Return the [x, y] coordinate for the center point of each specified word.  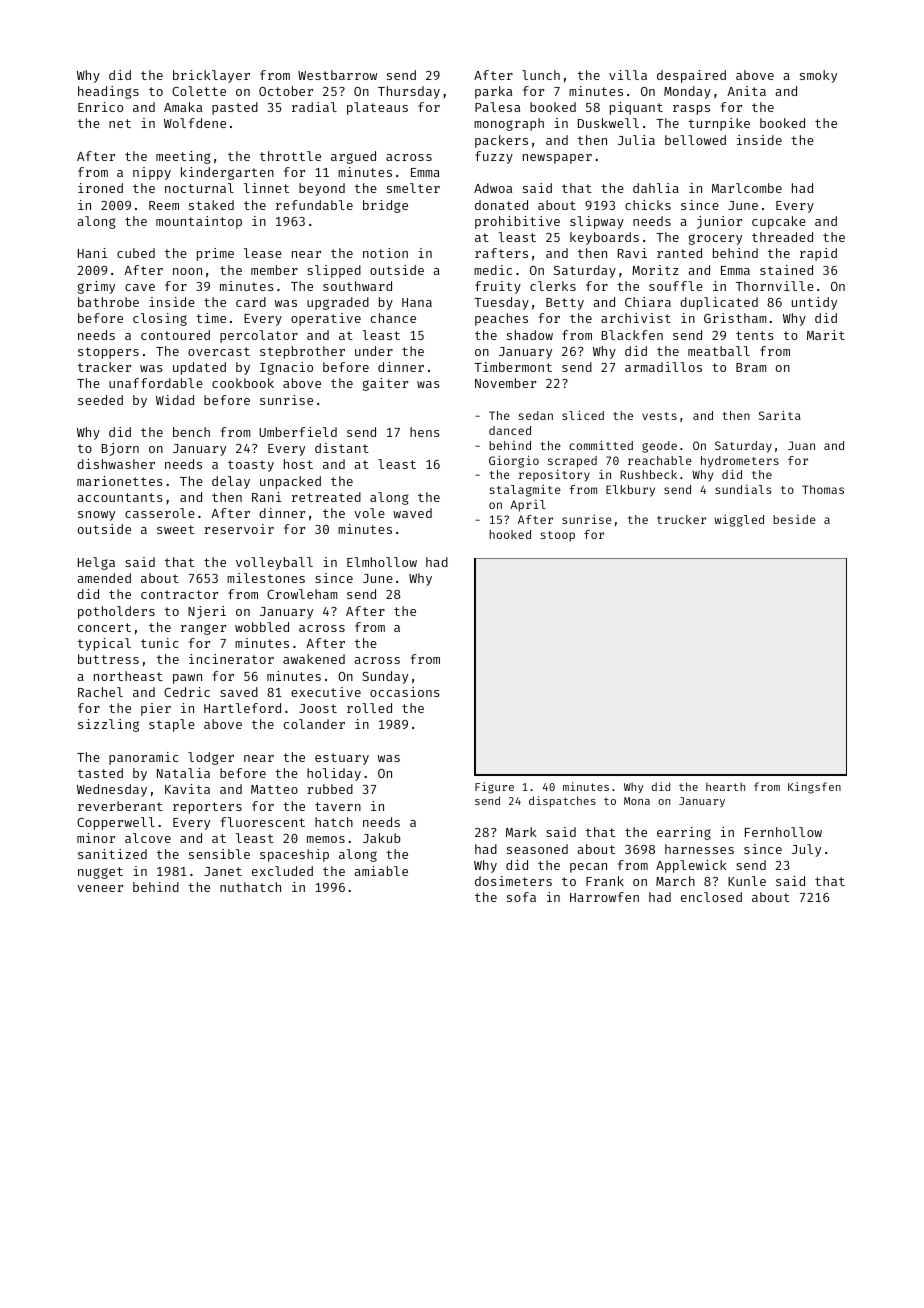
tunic [159, 643]
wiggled [739, 521]
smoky [818, 76]
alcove [148, 838]
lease [263, 253]
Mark [521, 832]
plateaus [377, 108]
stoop [558, 536]
